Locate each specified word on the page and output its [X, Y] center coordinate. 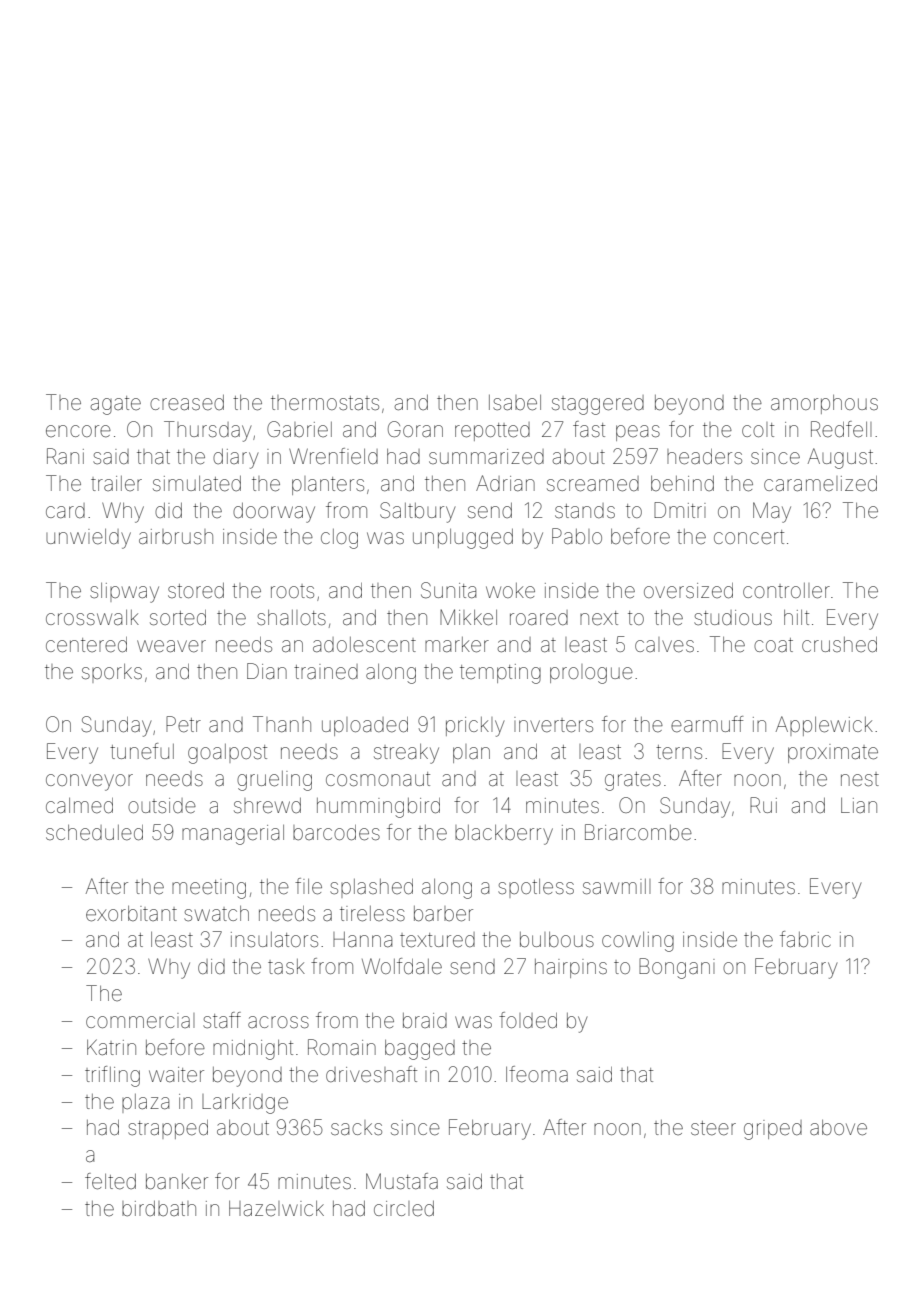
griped [773, 1130]
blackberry [504, 835]
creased [187, 403]
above [838, 1128]
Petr [183, 724]
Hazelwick [276, 1208]
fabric [805, 939]
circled [404, 1209]
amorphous [824, 404]
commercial [140, 1020]
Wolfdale [402, 966]
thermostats [325, 403]
